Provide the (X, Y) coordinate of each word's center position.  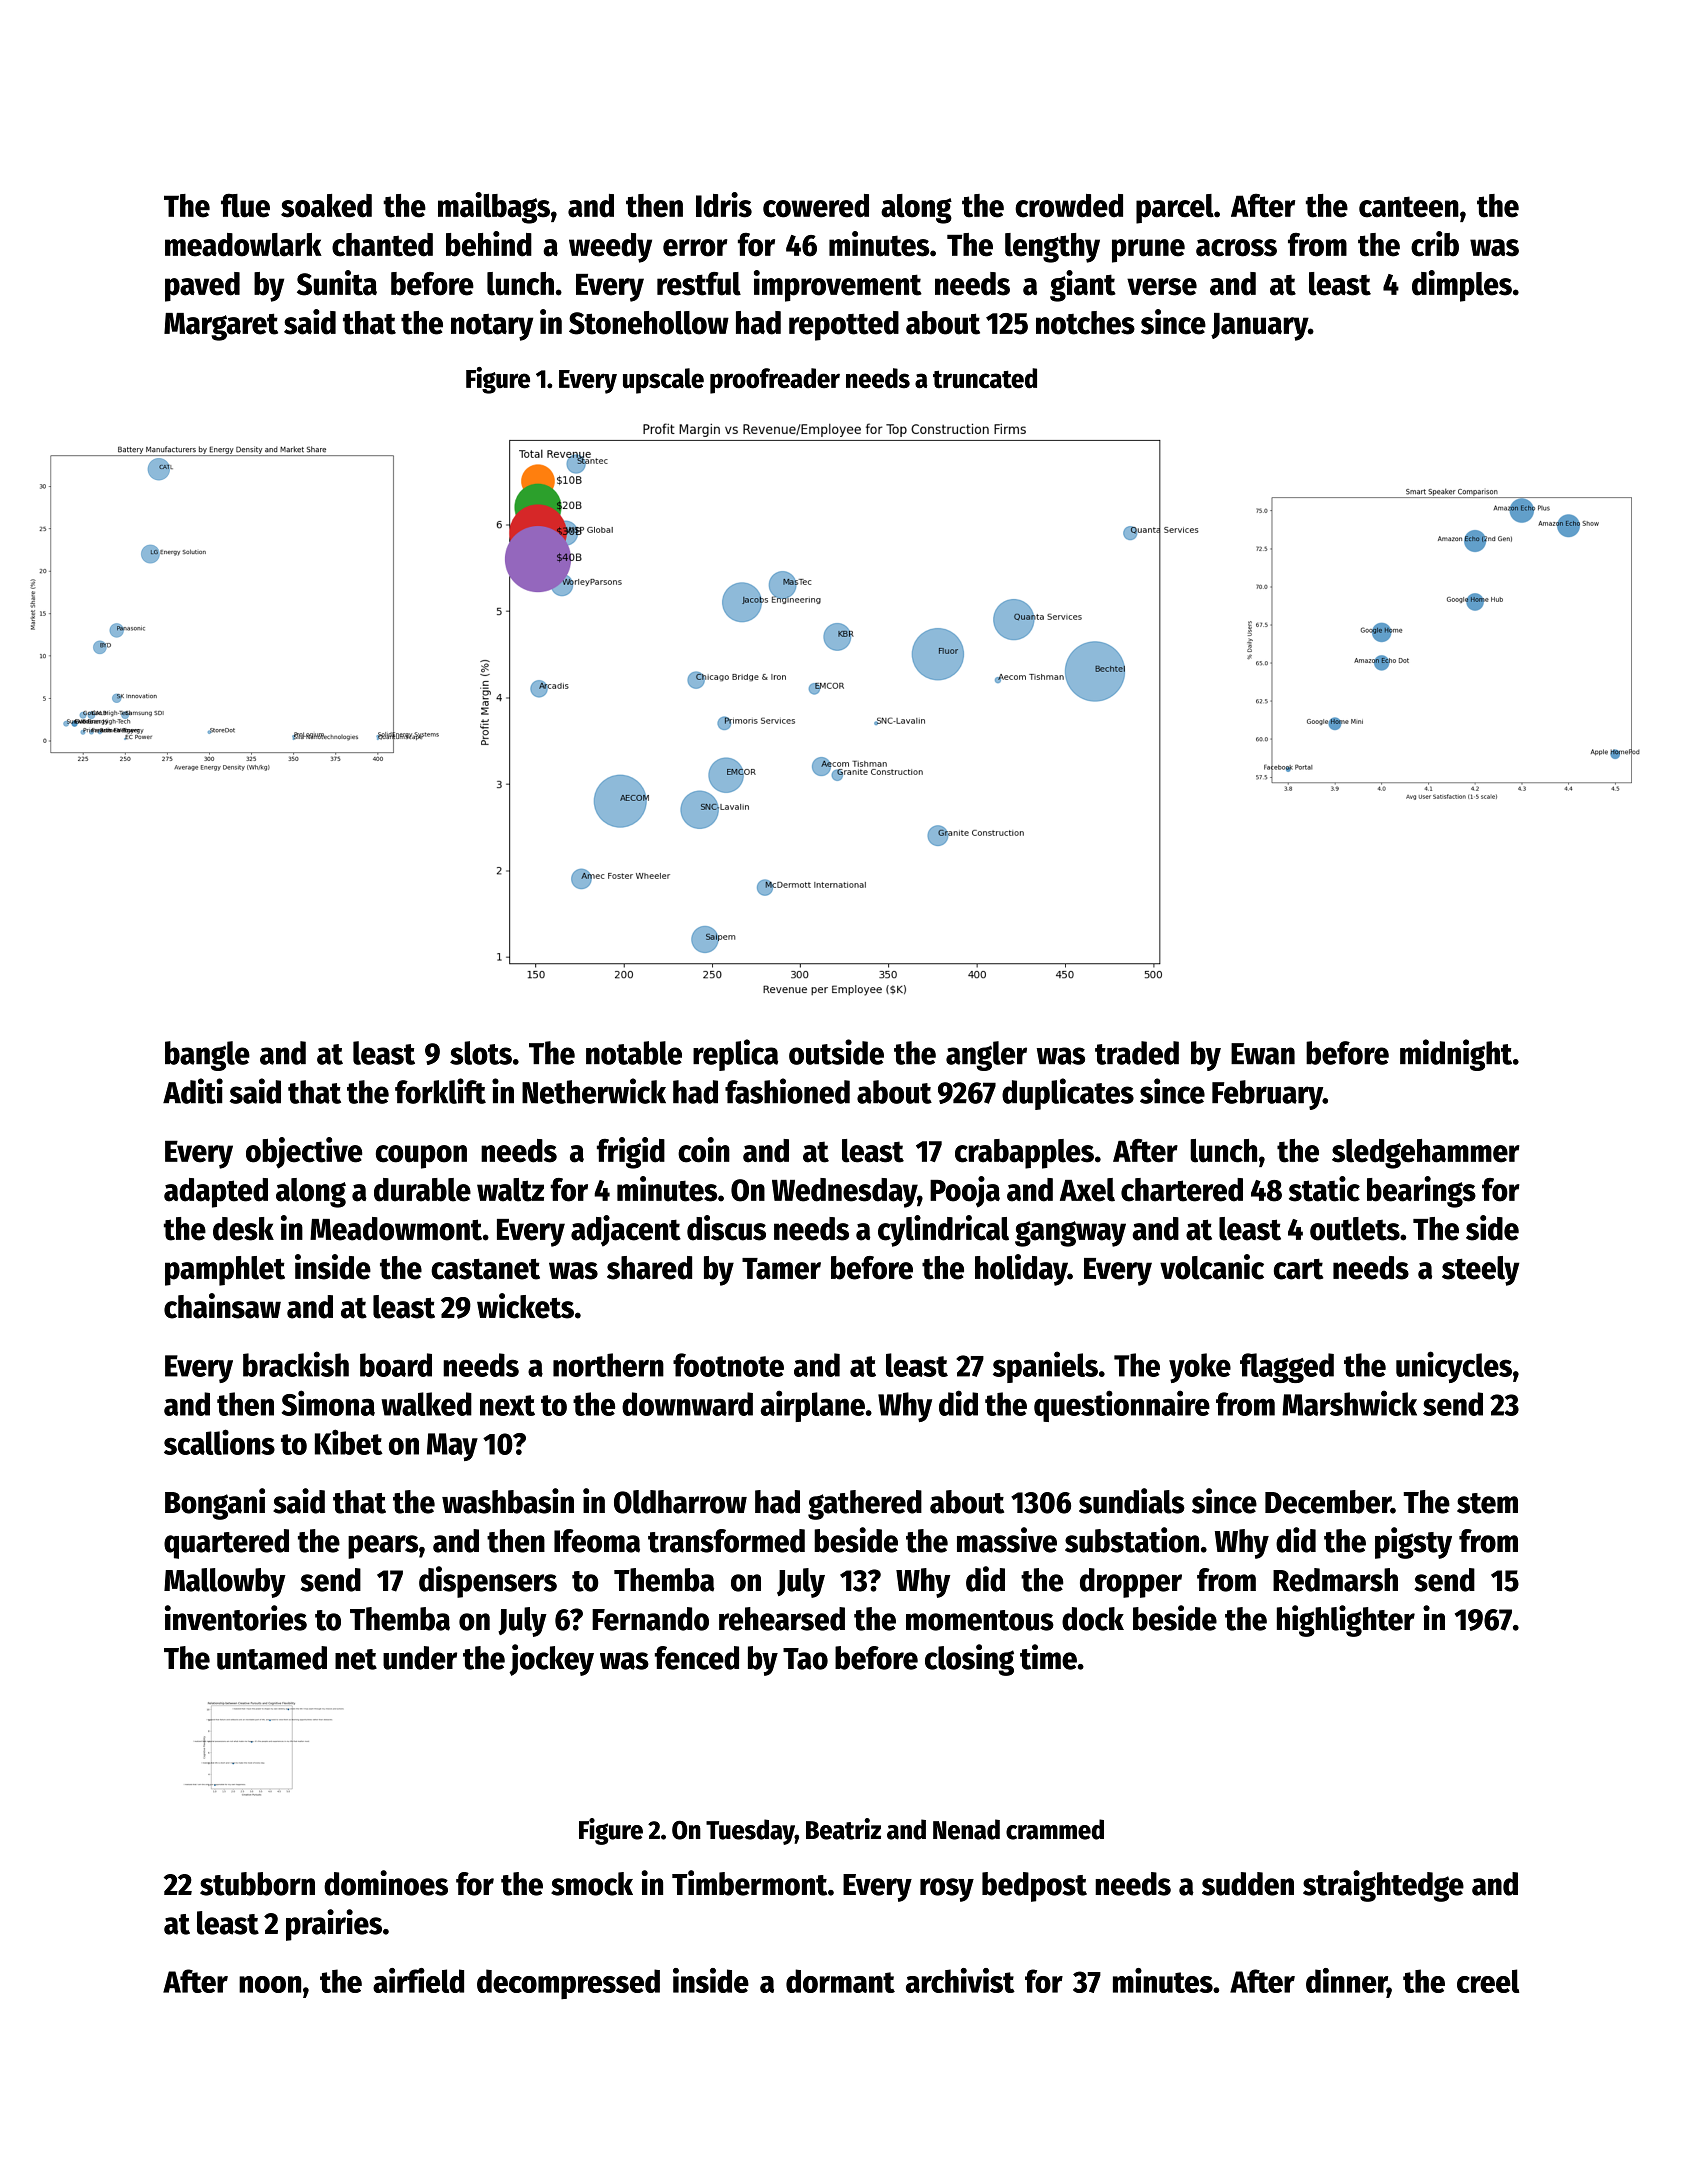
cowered (816, 206)
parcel (1175, 209)
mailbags (494, 208)
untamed (272, 1658)
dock (1093, 1619)
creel (1488, 1981)
